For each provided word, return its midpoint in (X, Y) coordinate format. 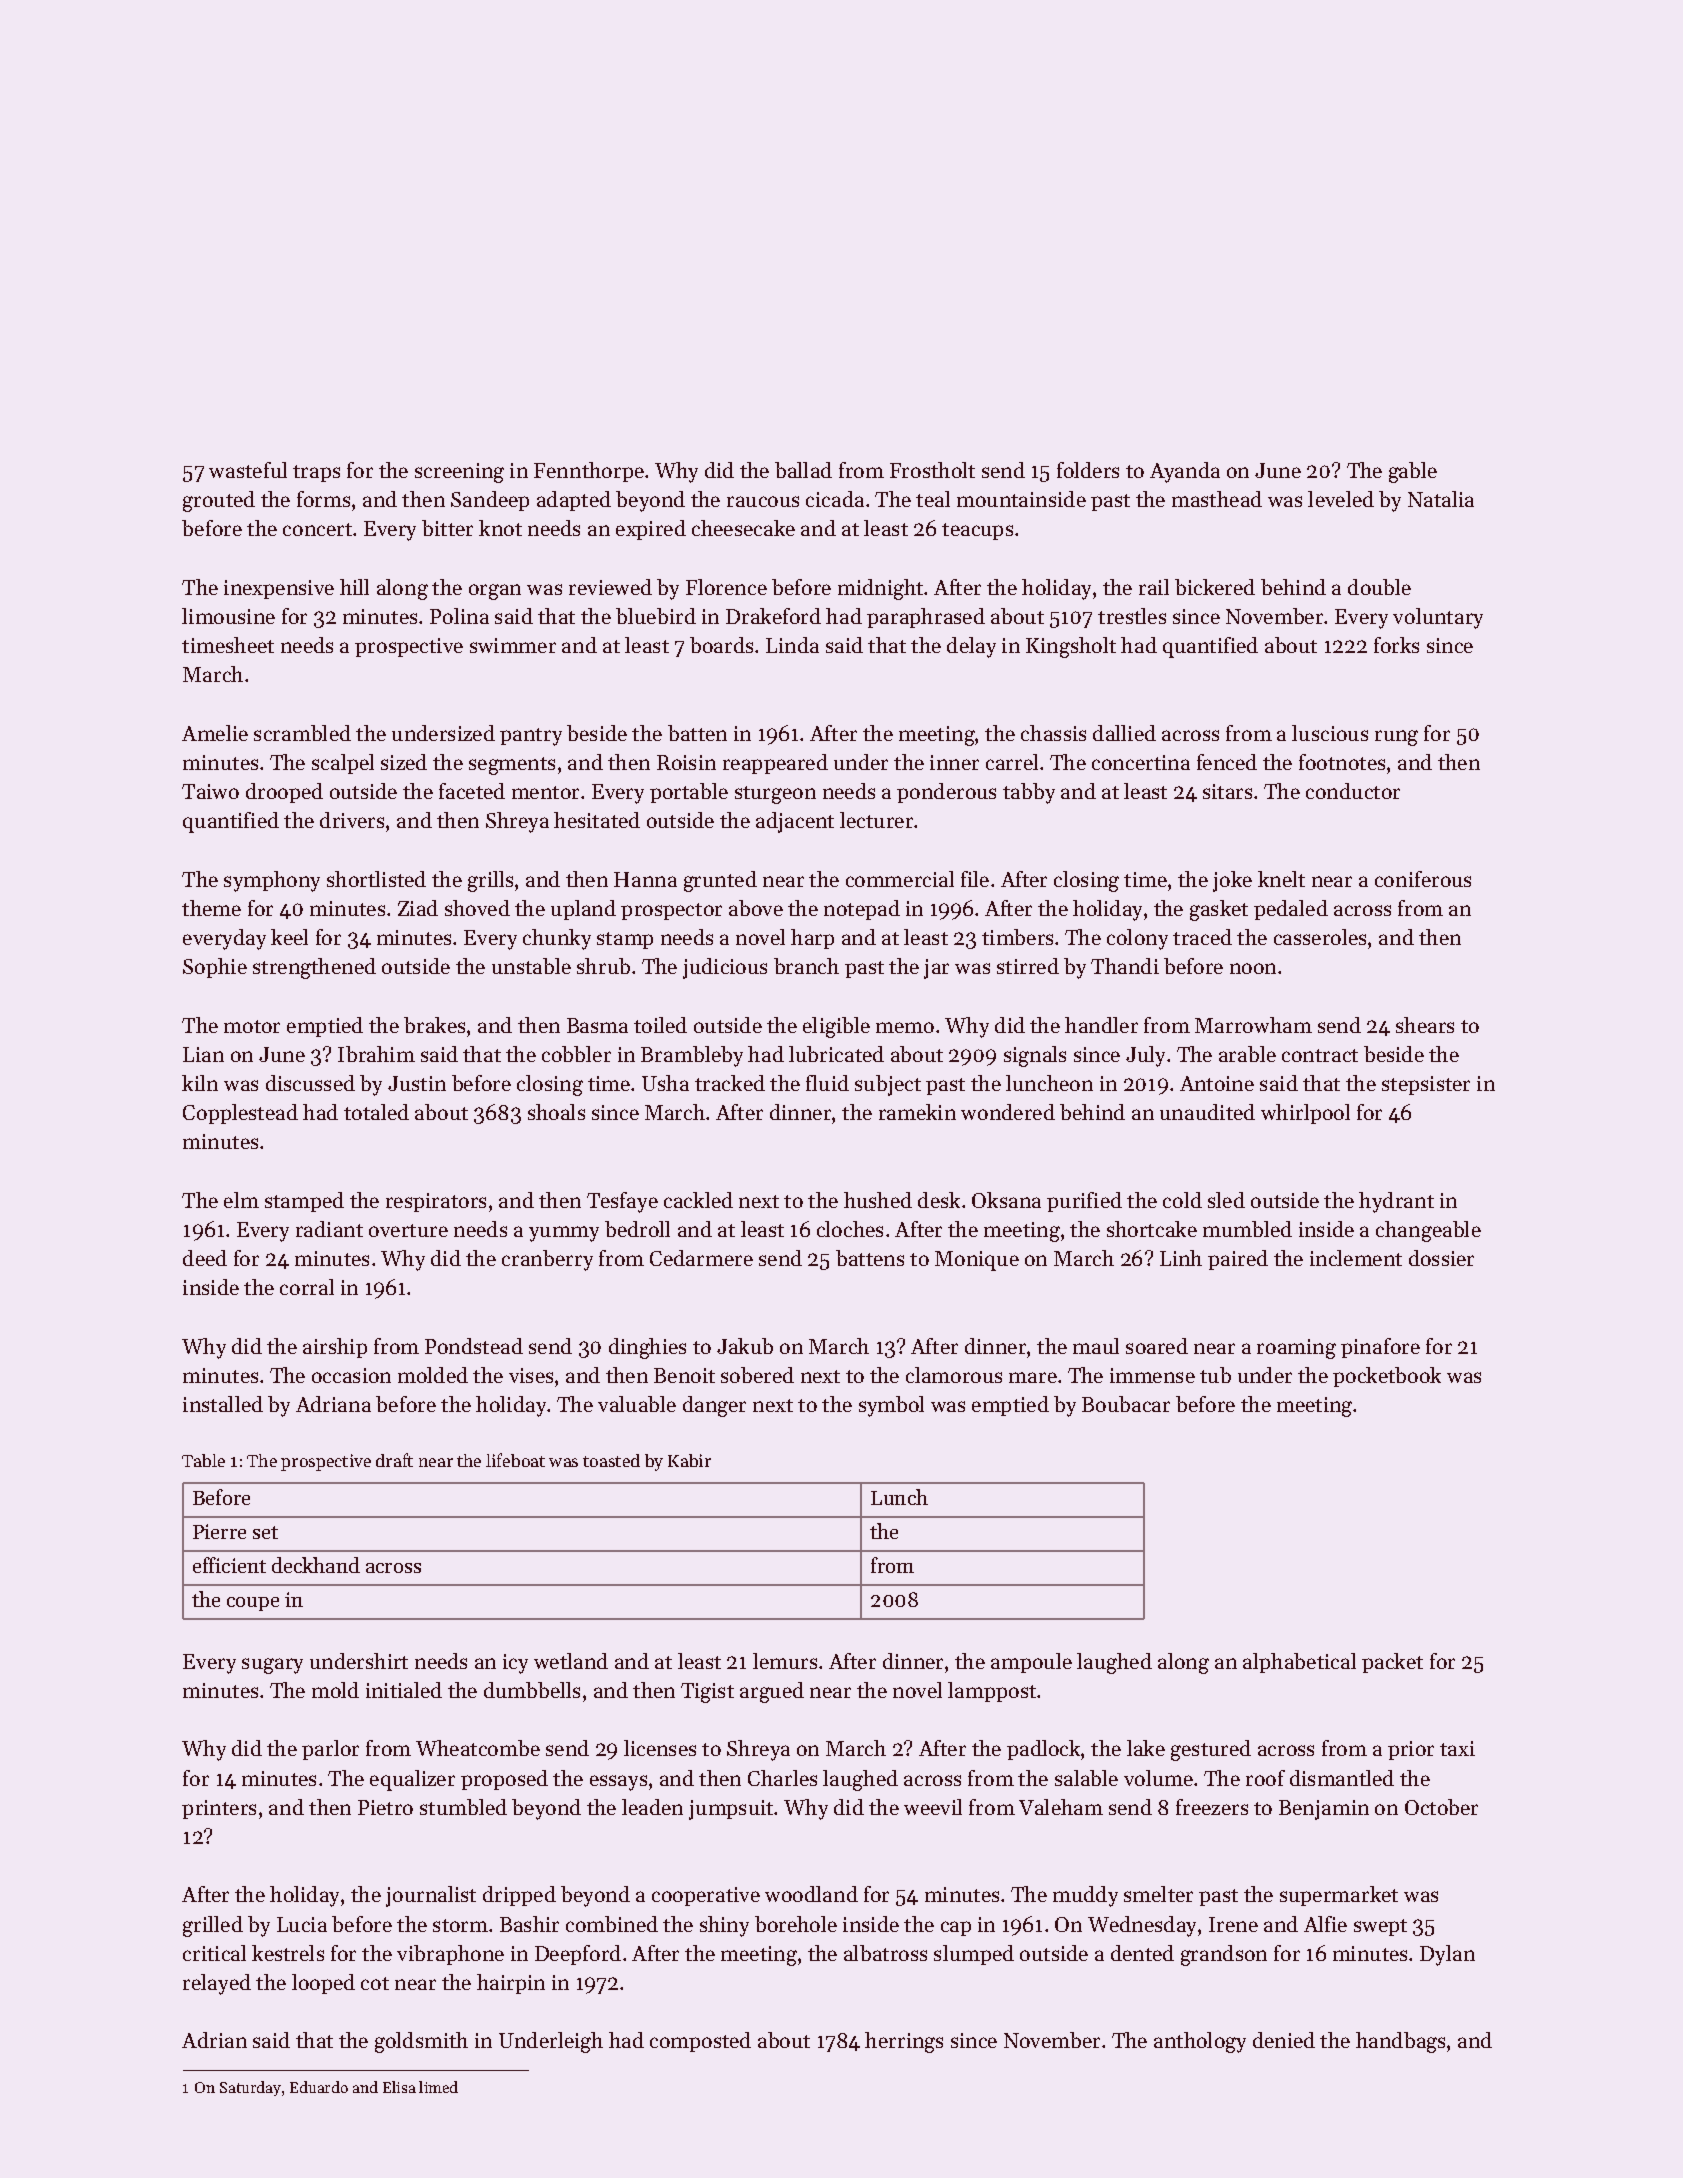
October (1441, 1807)
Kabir (689, 1460)
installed (223, 1404)
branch (806, 966)
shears (1425, 1025)
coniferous (1423, 879)
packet (1392, 1663)
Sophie (215, 968)
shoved (477, 908)
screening (459, 473)
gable (1413, 472)
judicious (725, 968)
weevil (933, 1807)
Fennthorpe (589, 472)
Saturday (250, 2088)
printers (219, 1809)
